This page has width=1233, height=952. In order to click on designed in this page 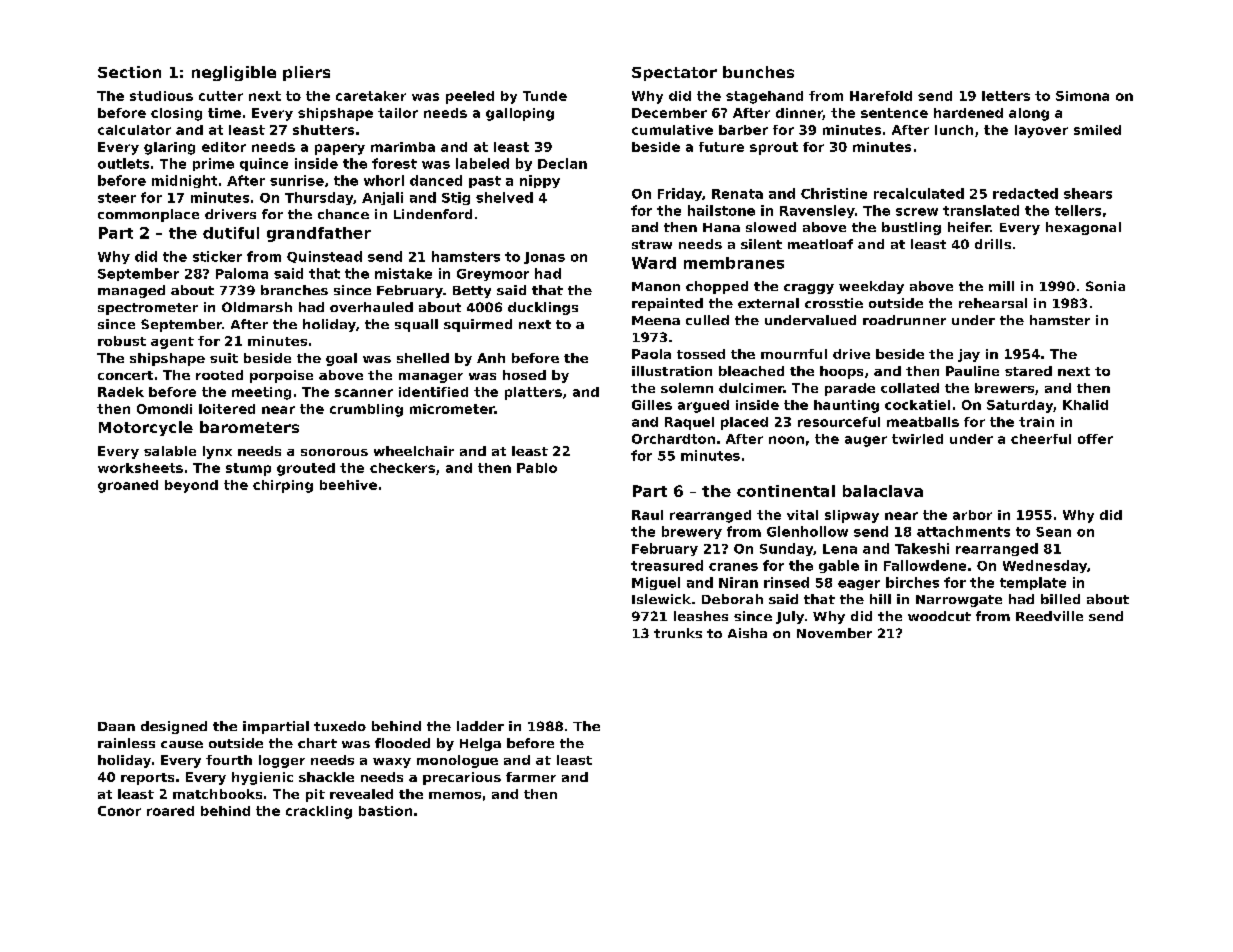, I will do `click(174, 727)`.
